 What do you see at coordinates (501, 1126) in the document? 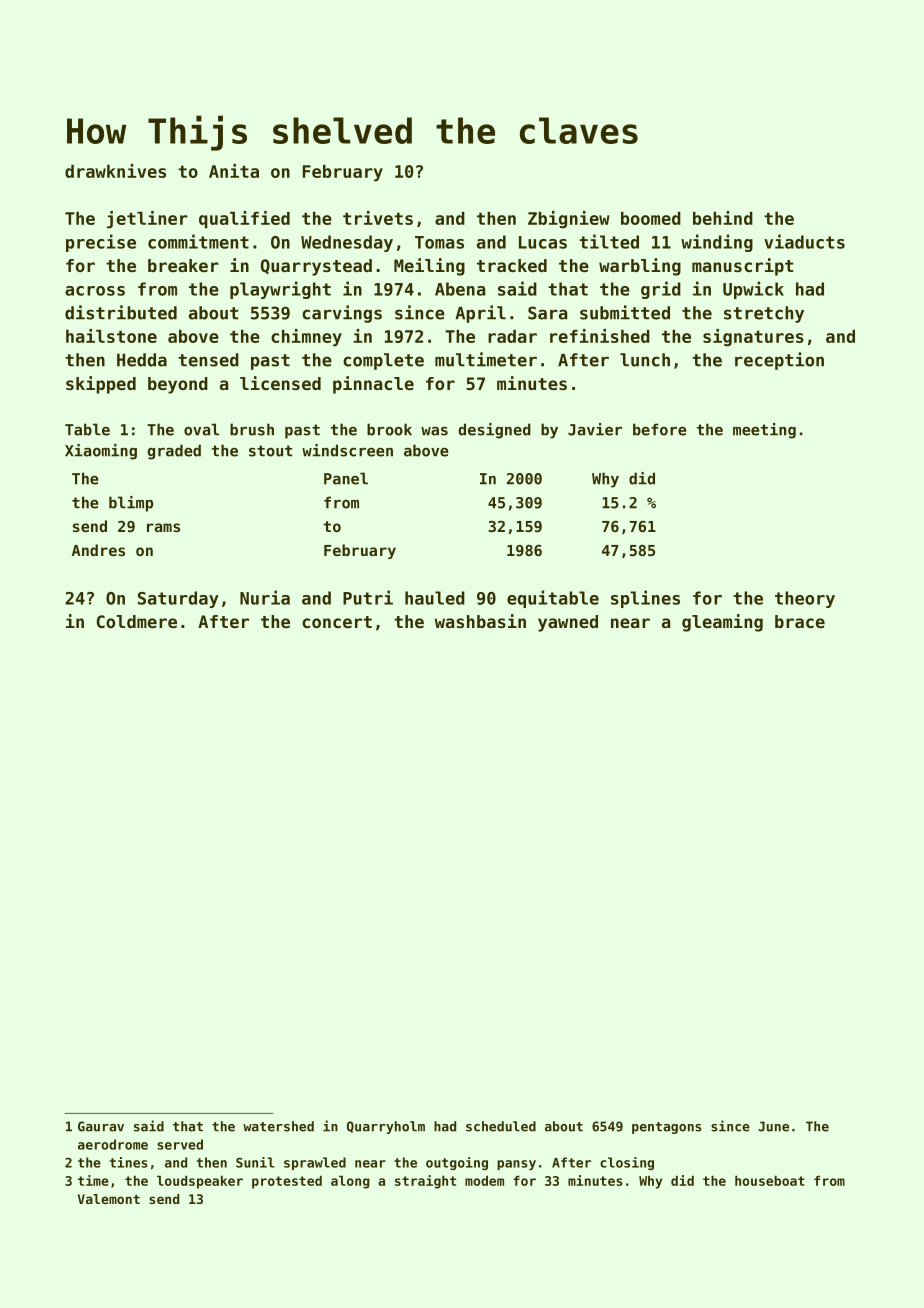
I see `scheduled` at bounding box center [501, 1126].
